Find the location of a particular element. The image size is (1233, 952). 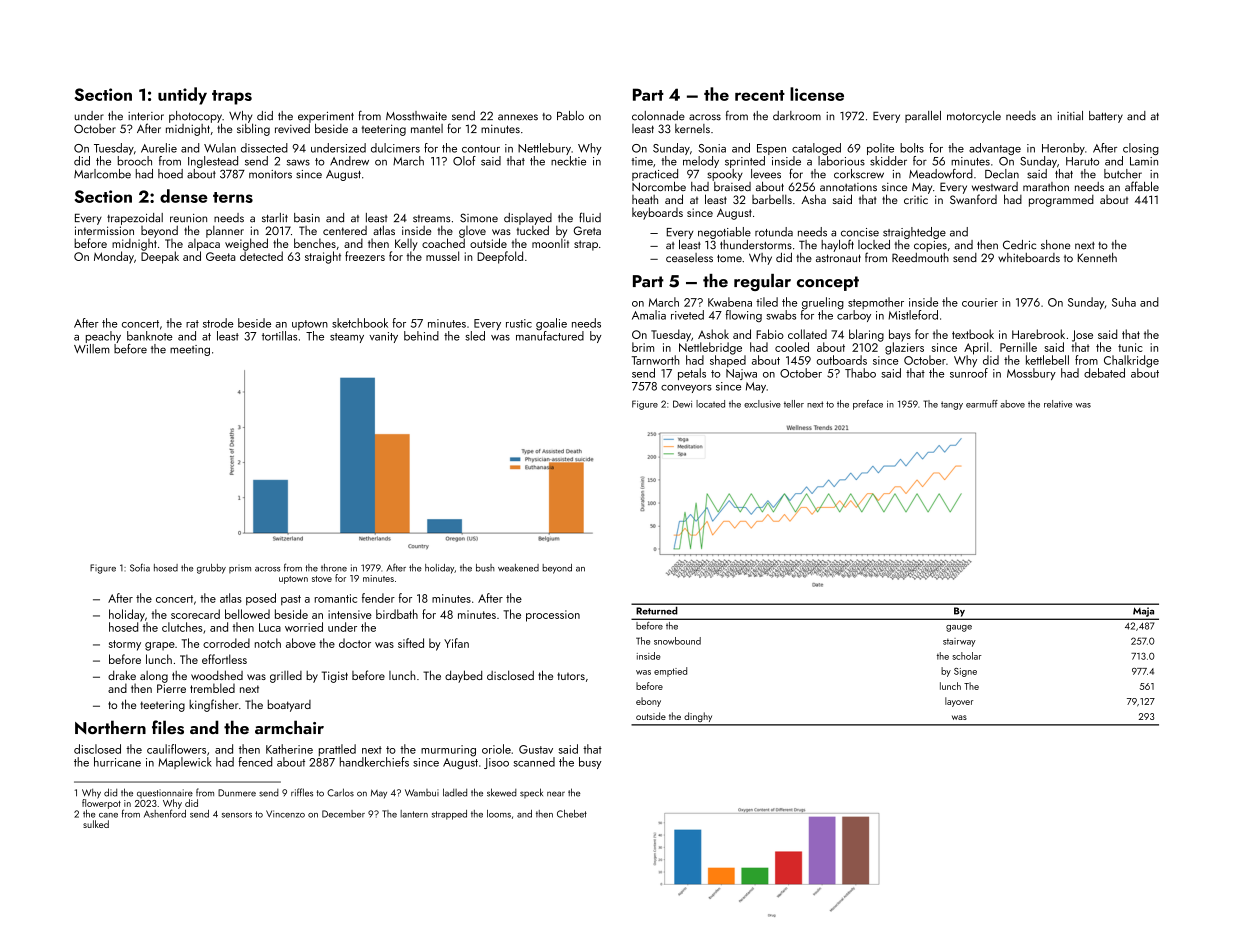

traps is located at coordinates (232, 97).
